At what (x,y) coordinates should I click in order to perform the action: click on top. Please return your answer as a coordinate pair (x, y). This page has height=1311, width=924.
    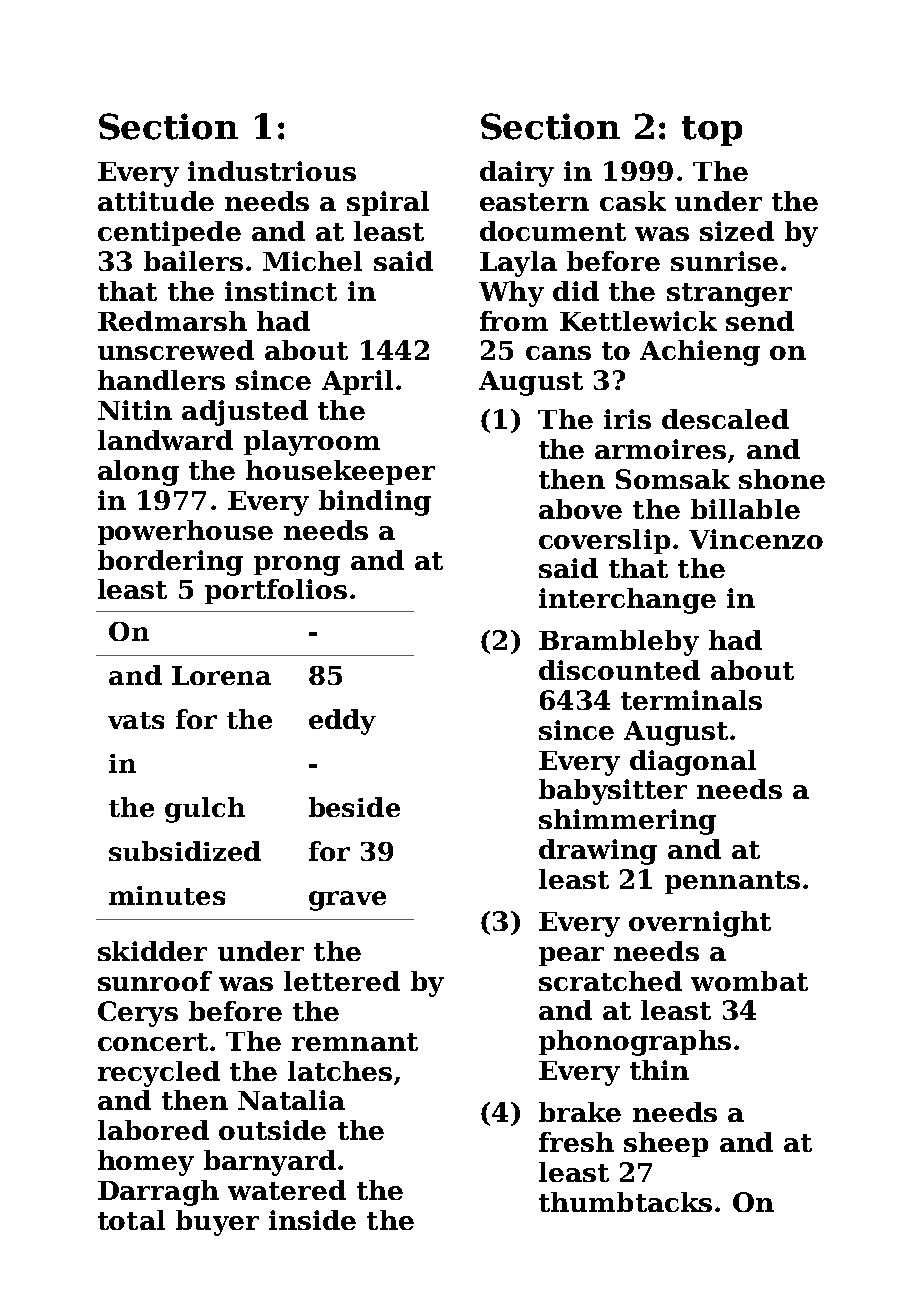
    Looking at the image, I should click on (712, 131).
